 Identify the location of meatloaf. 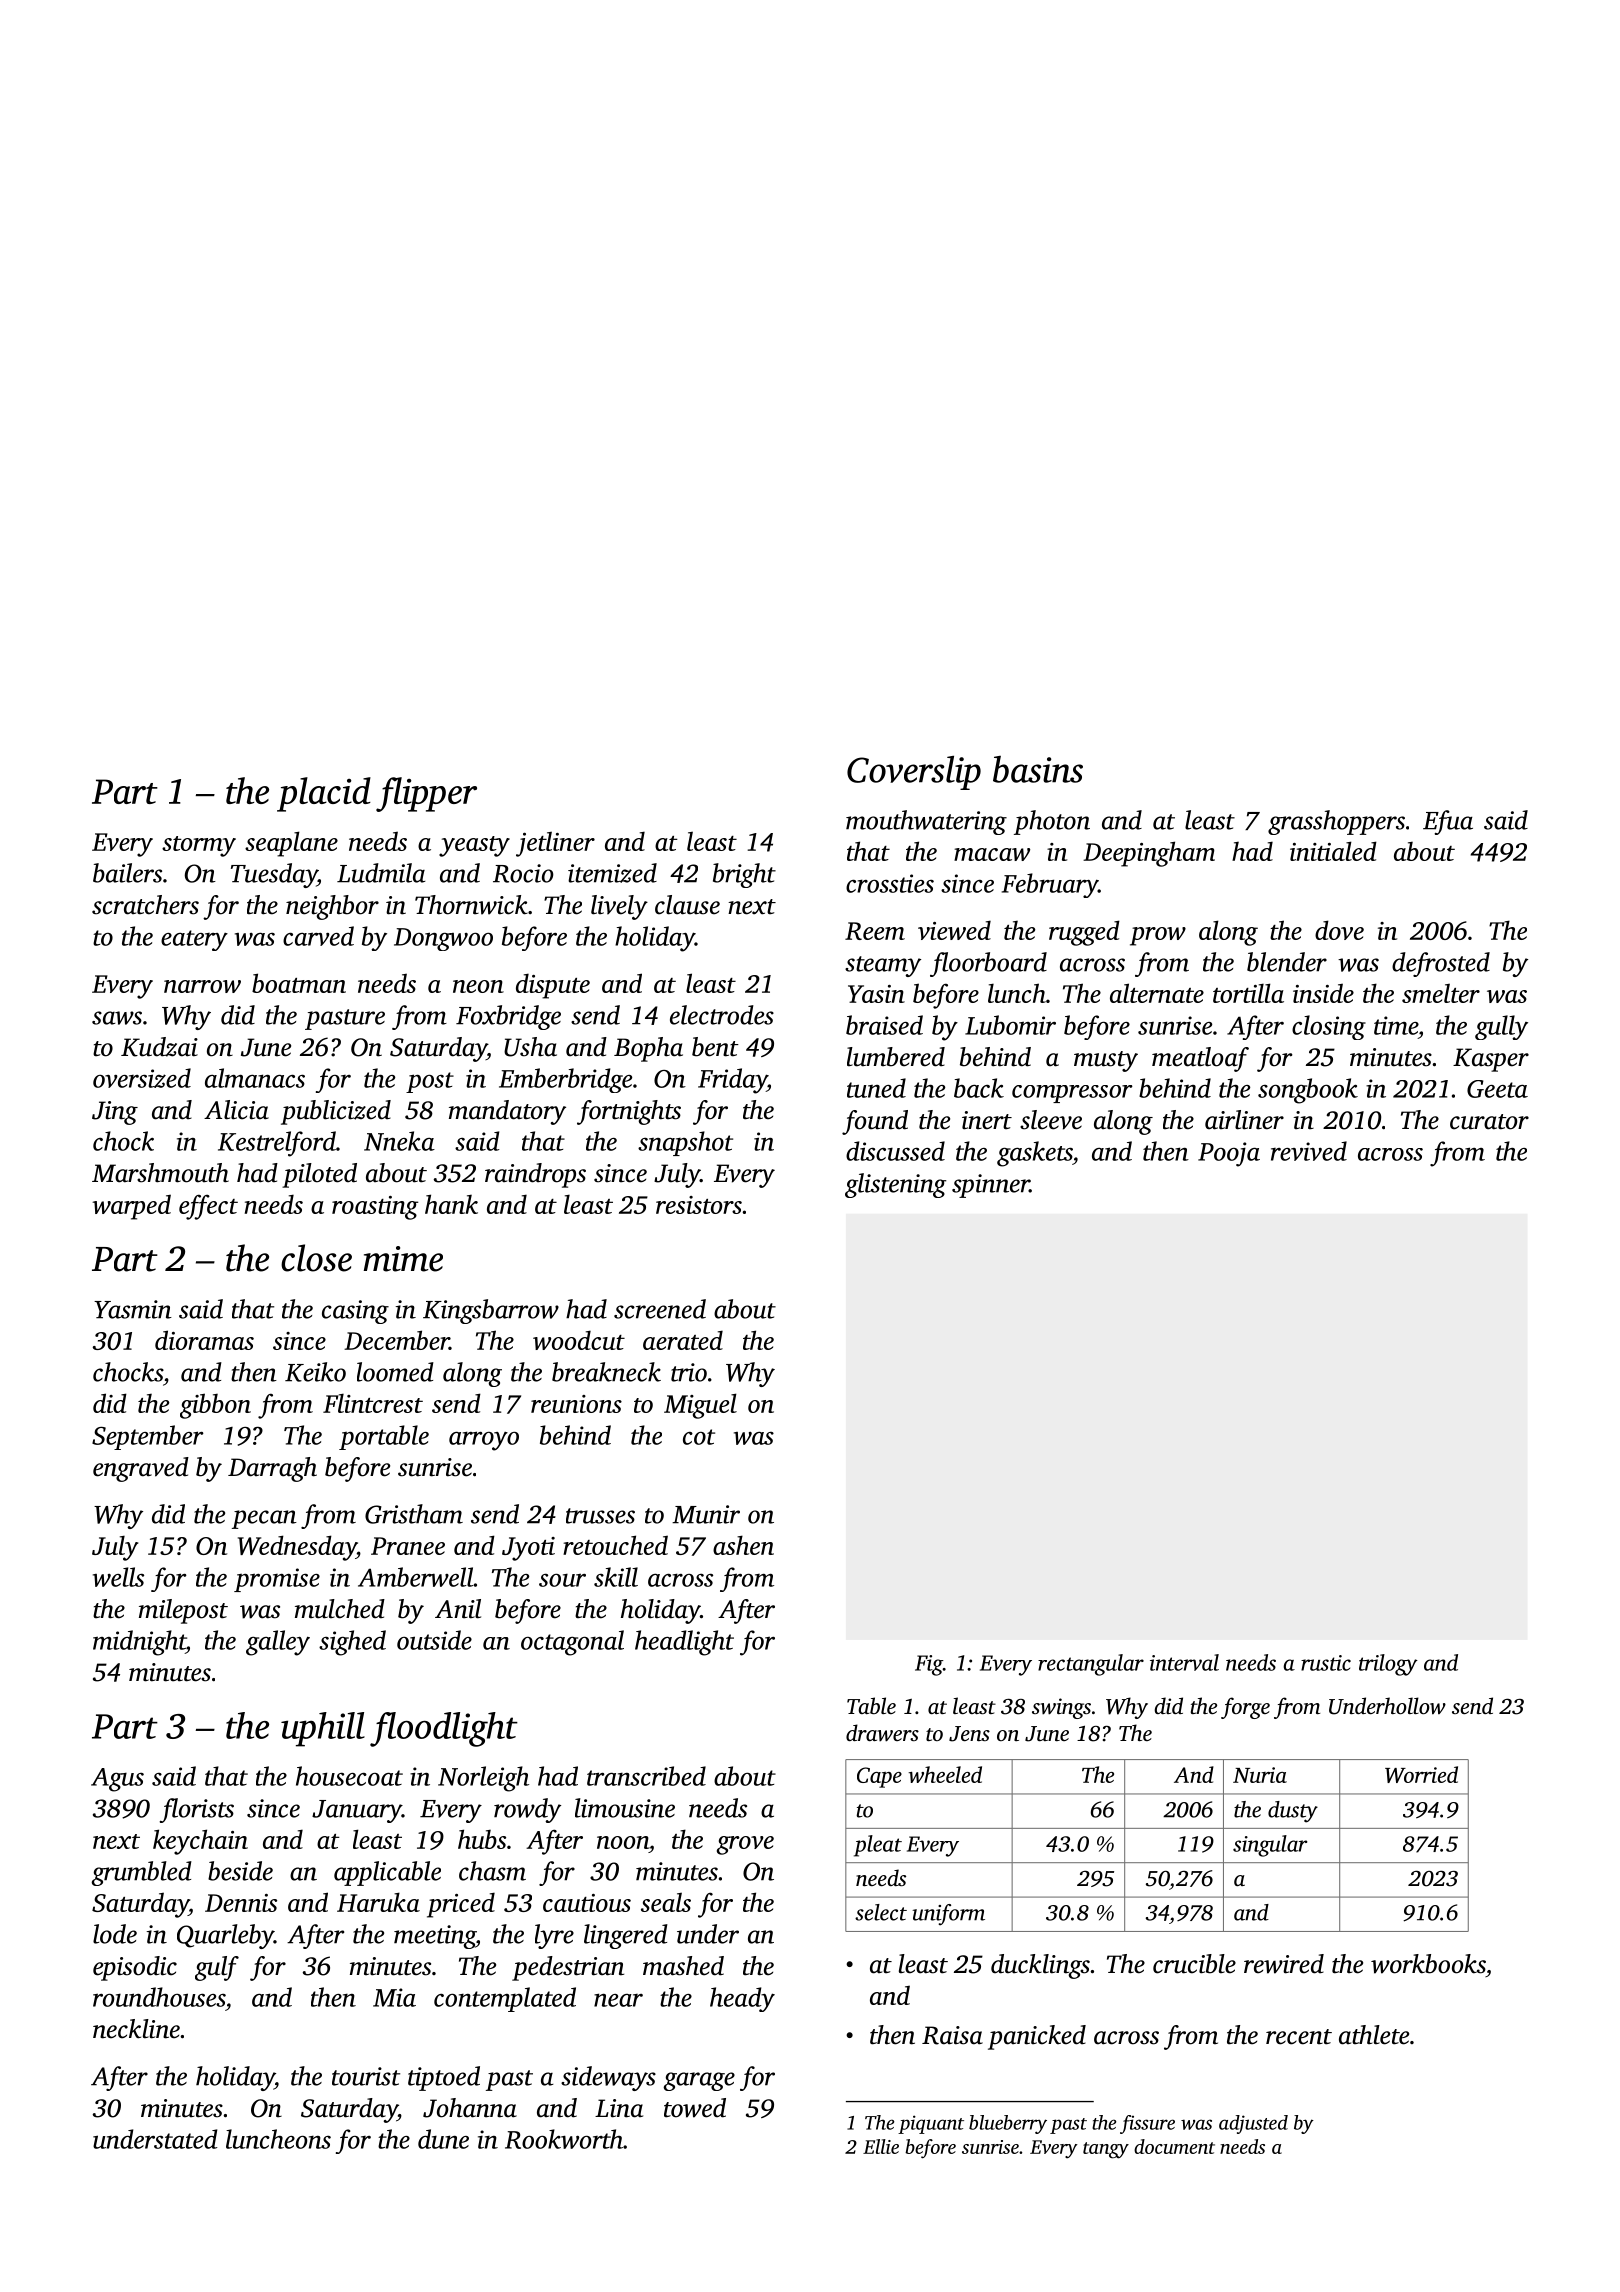
(1200, 1059).
